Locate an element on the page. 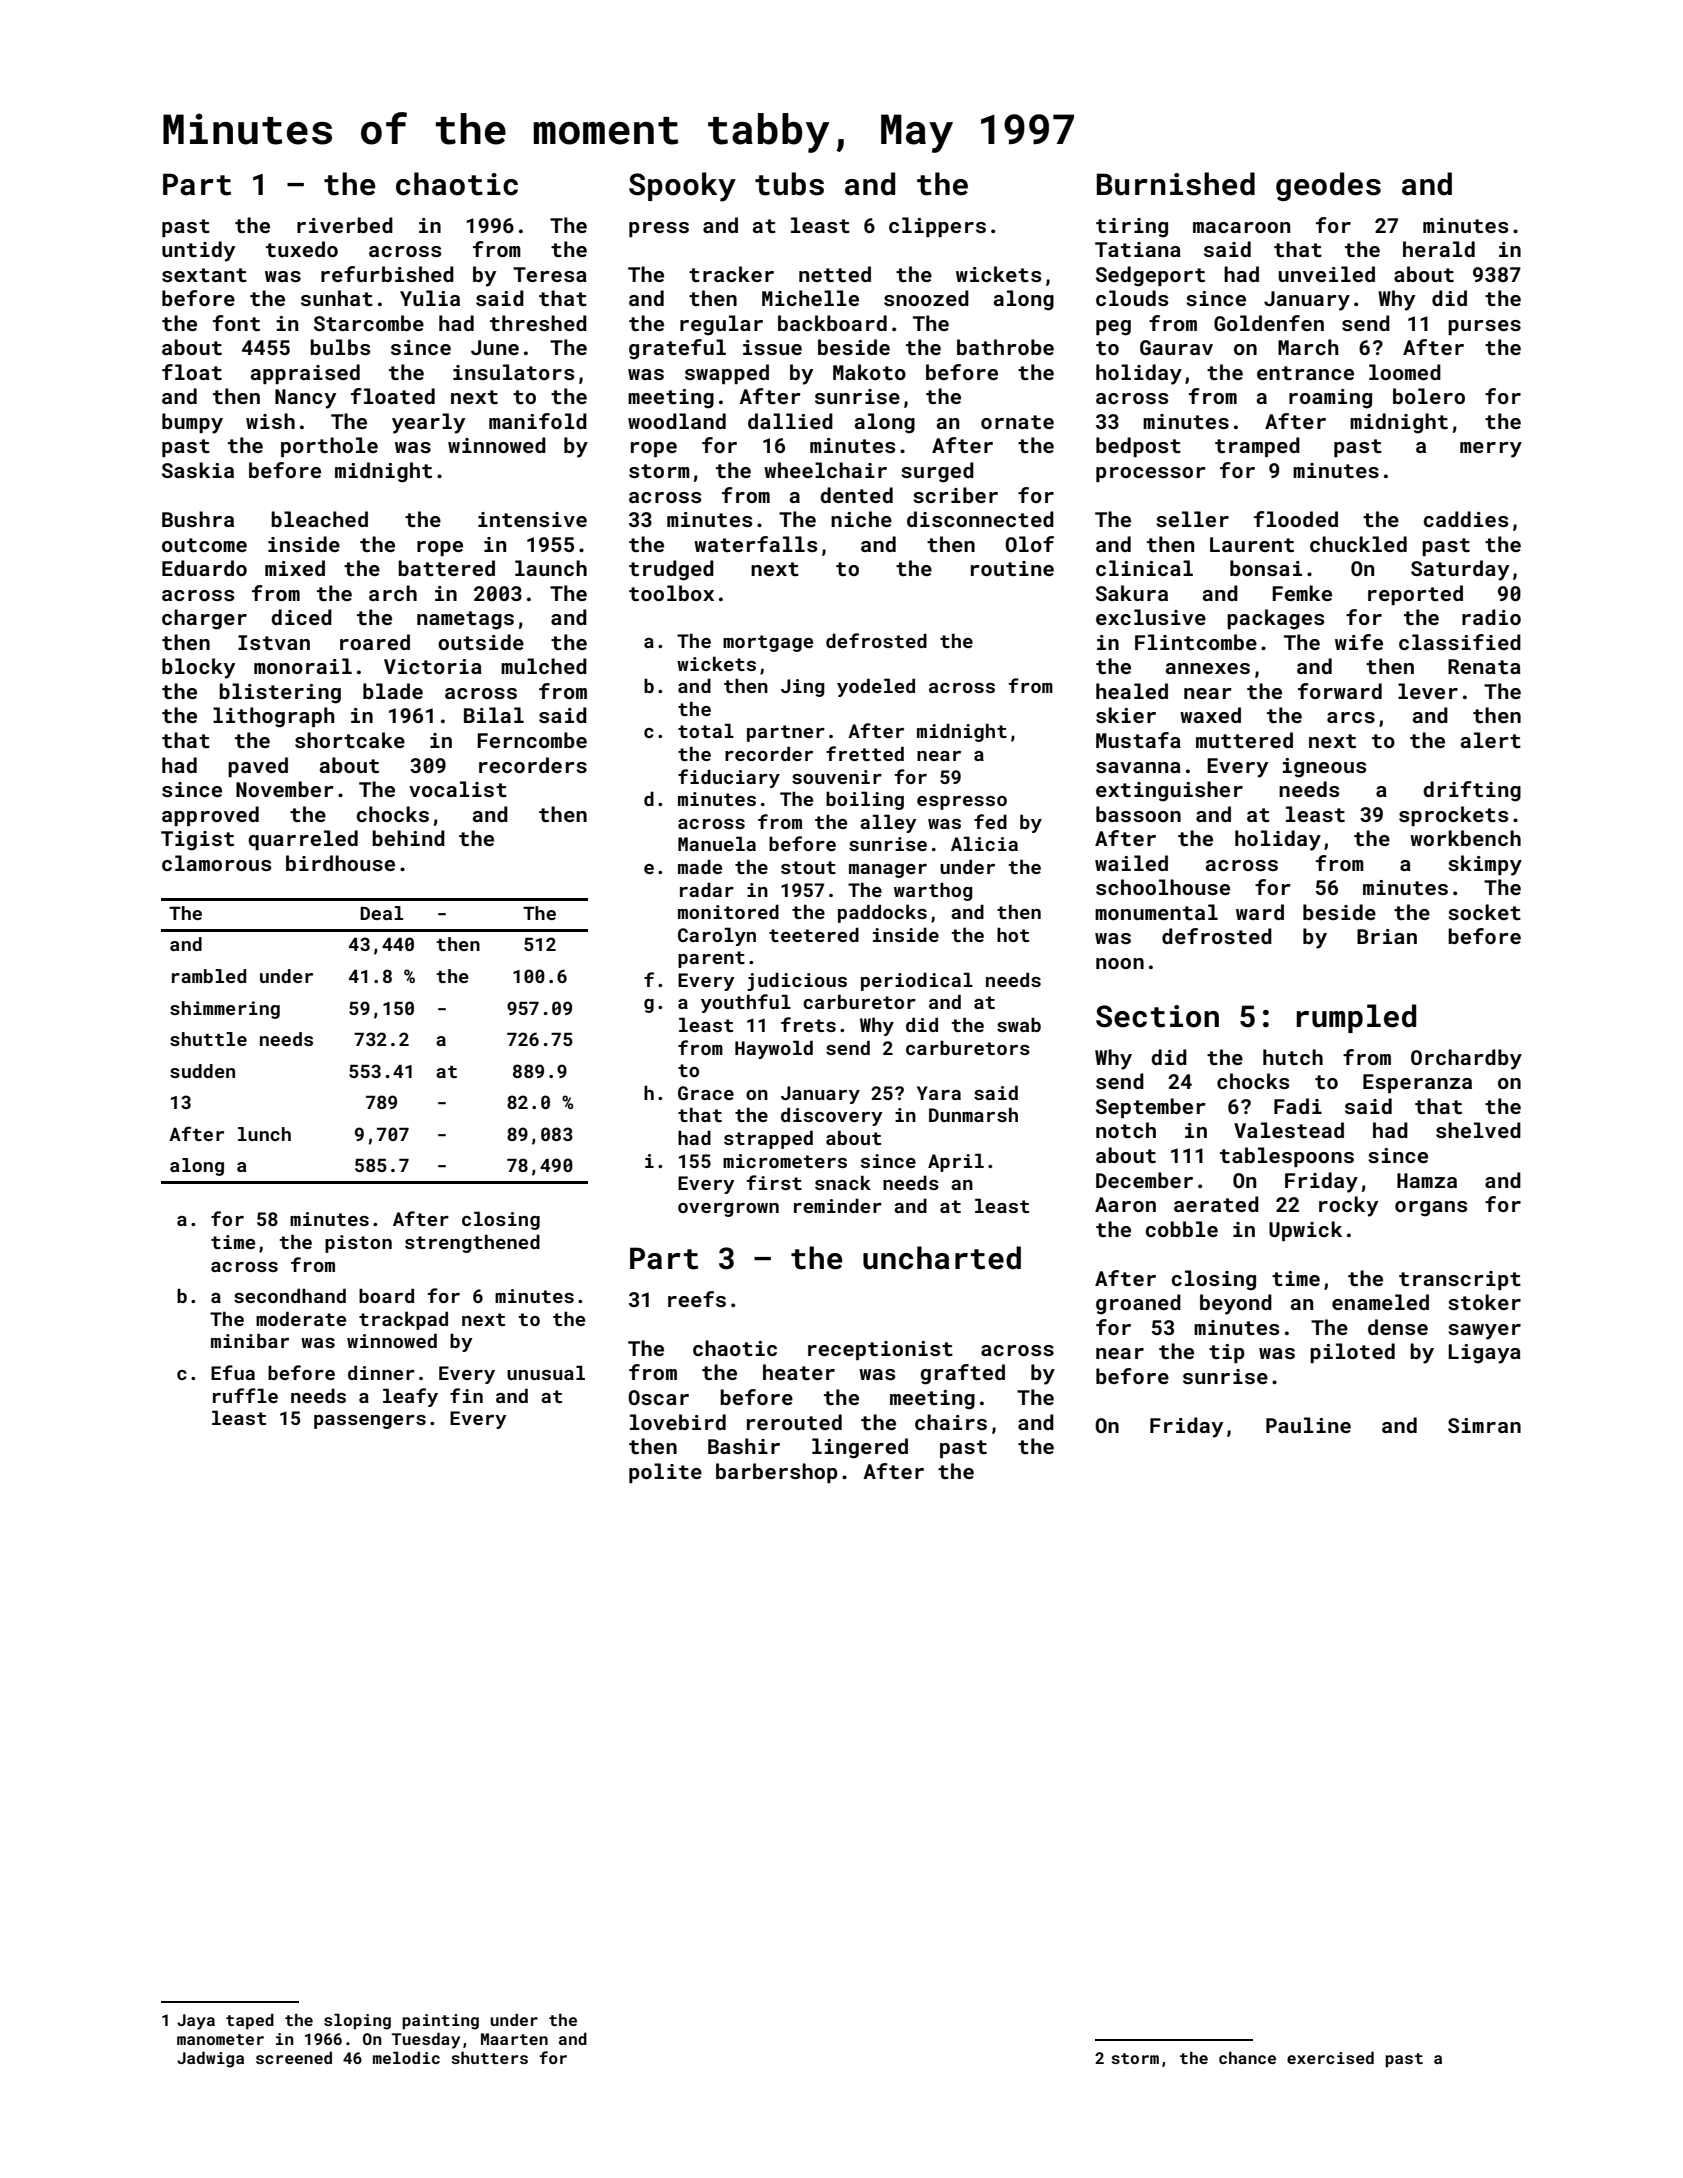 The width and height of the image is (1683, 2178). tubs is located at coordinates (789, 184).
